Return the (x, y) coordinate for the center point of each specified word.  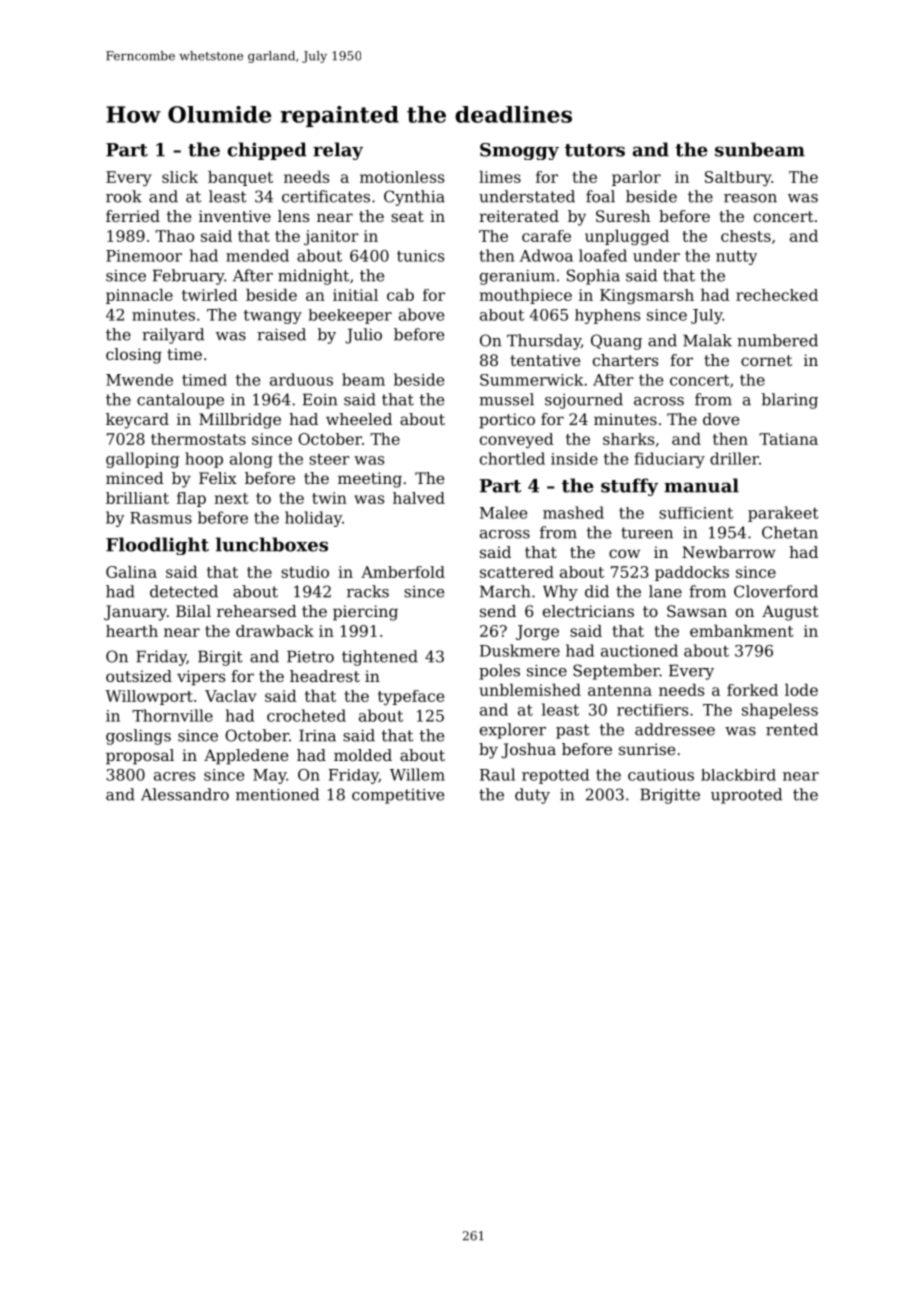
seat (407, 216)
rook (124, 196)
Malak (707, 340)
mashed (573, 512)
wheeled (359, 419)
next (231, 498)
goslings (138, 737)
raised (281, 334)
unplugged (627, 237)
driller (734, 458)
